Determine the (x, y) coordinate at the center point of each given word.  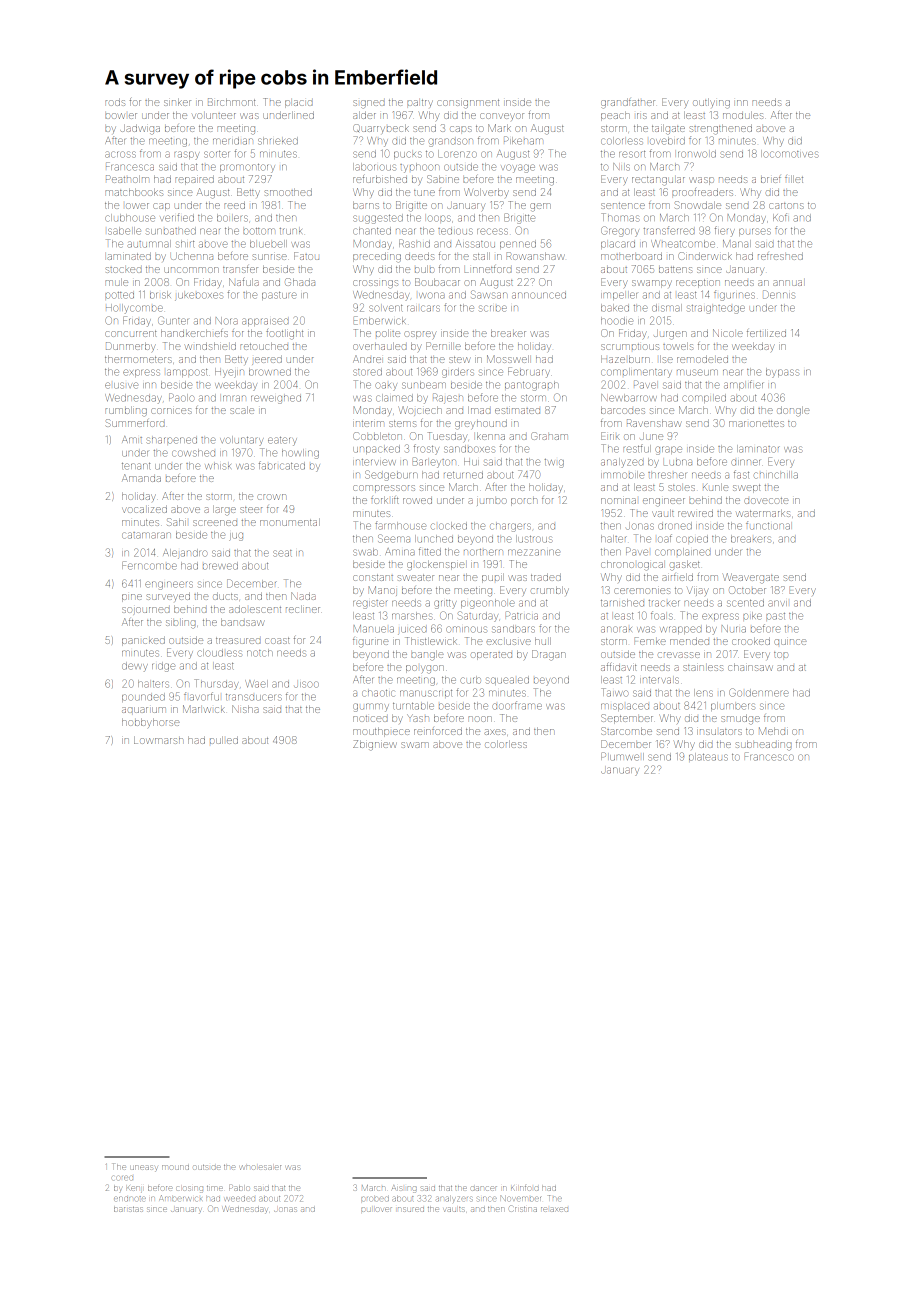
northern (483, 552)
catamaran (146, 535)
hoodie (617, 321)
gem (540, 207)
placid (299, 104)
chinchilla (776, 475)
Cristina (523, 1208)
